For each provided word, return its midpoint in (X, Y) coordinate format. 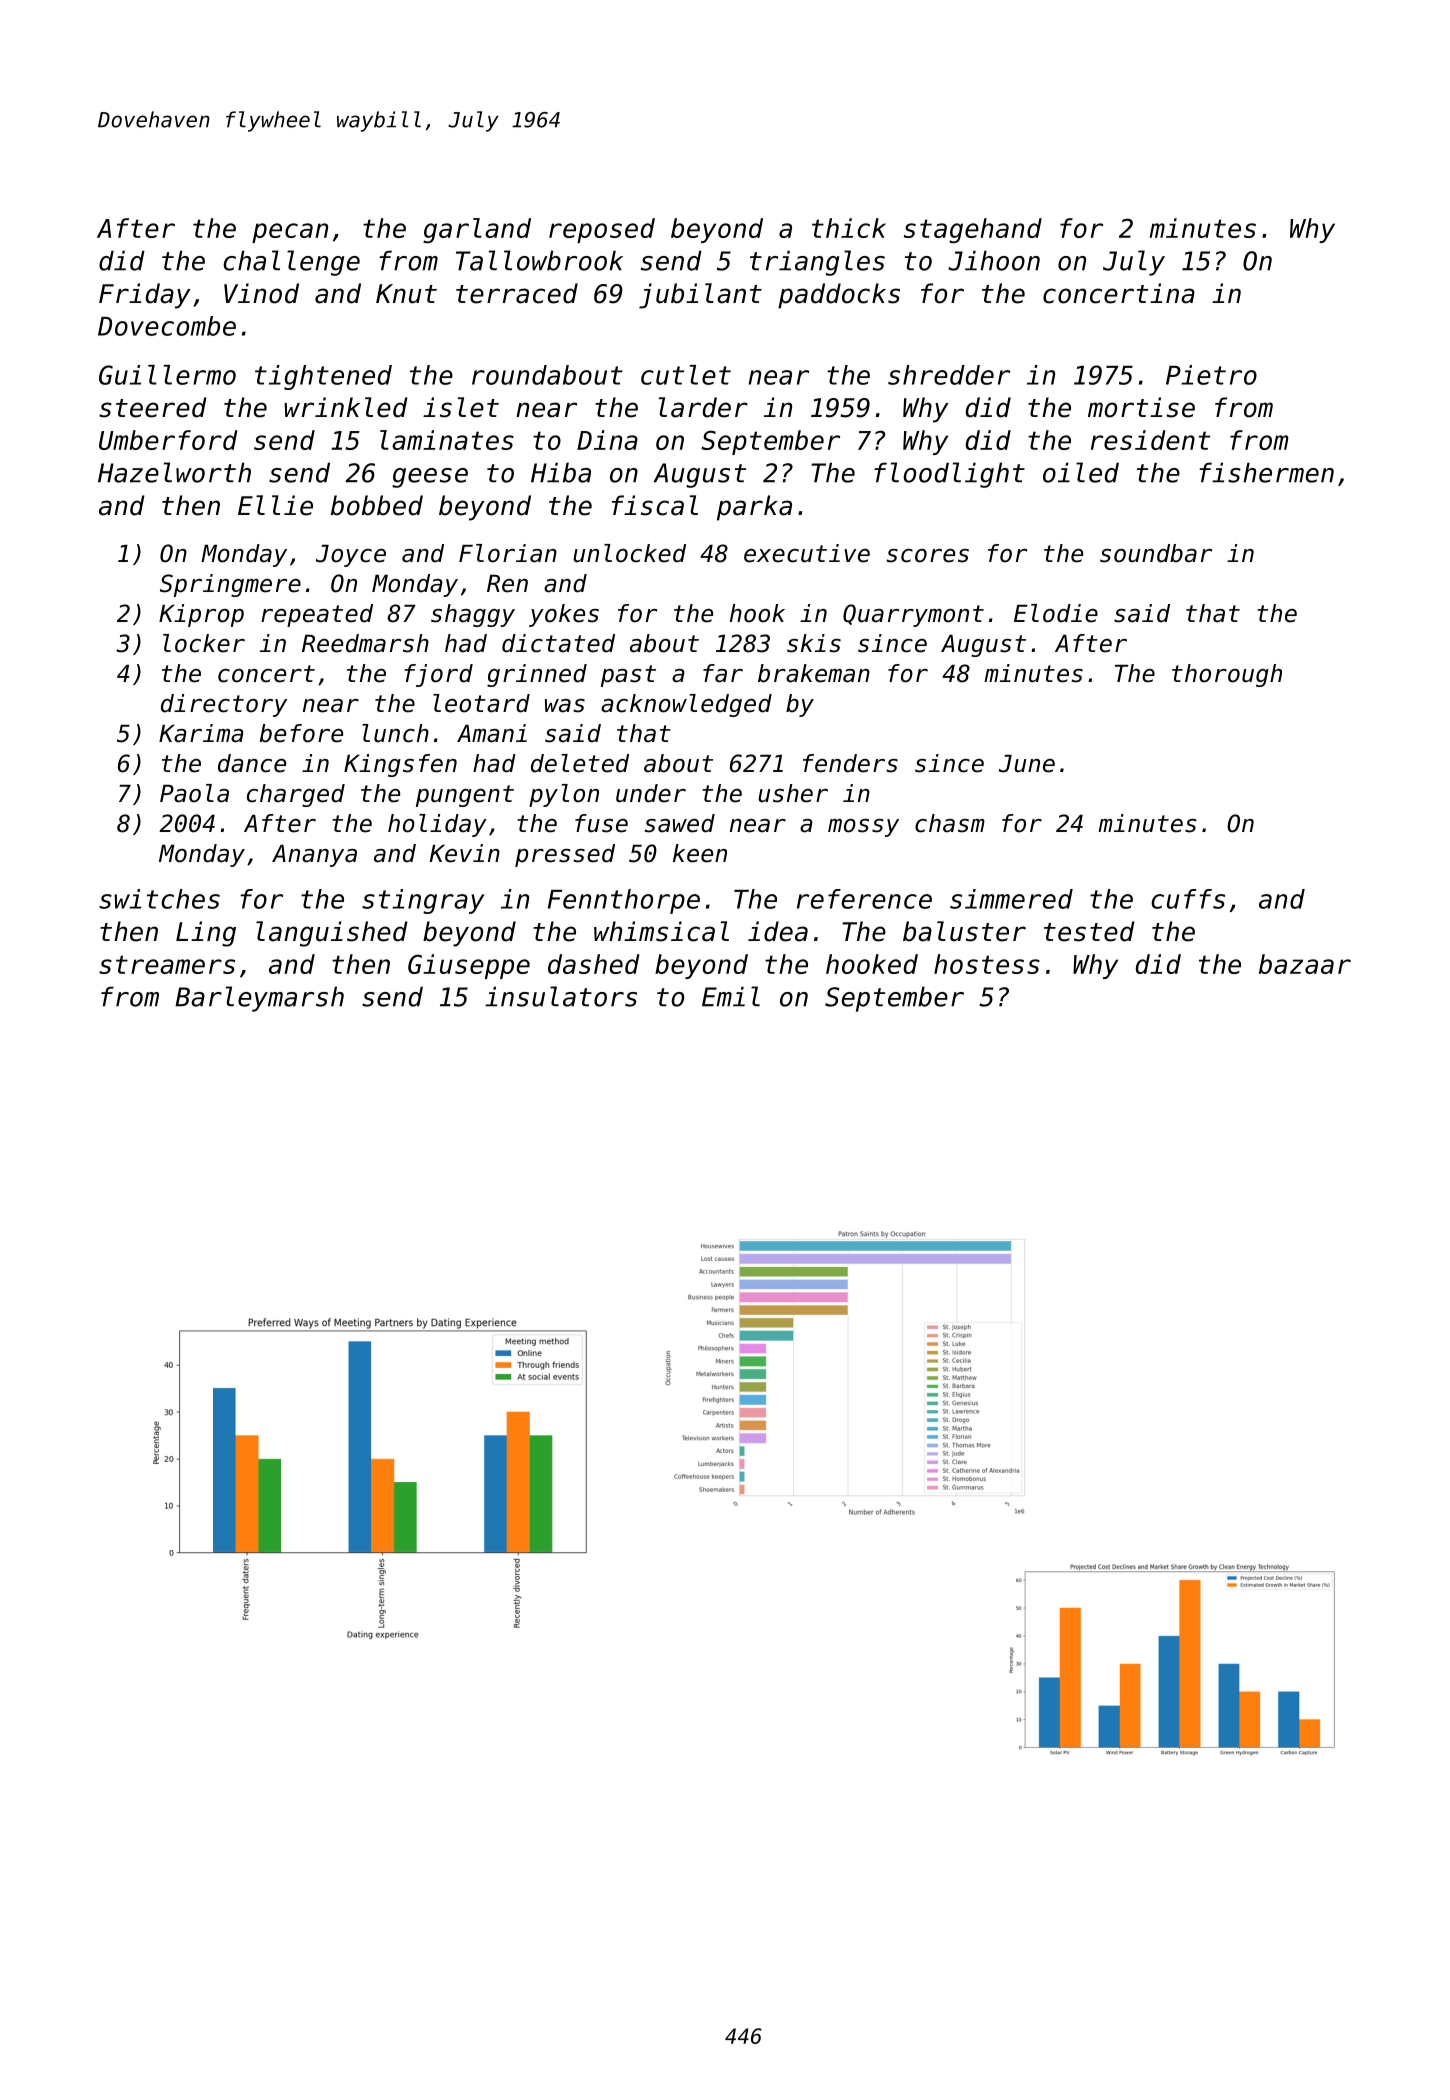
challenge (291, 263)
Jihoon (994, 260)
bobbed (377, 505)
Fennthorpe (624, 901)
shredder (949, 375)
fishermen (1266, 472)
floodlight (949, 475)
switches (159, 899)
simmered (1011, 899)
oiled (1081, 472)
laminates (447, 440)
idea (778, 931)
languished (332, 934)
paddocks (839, 296)
